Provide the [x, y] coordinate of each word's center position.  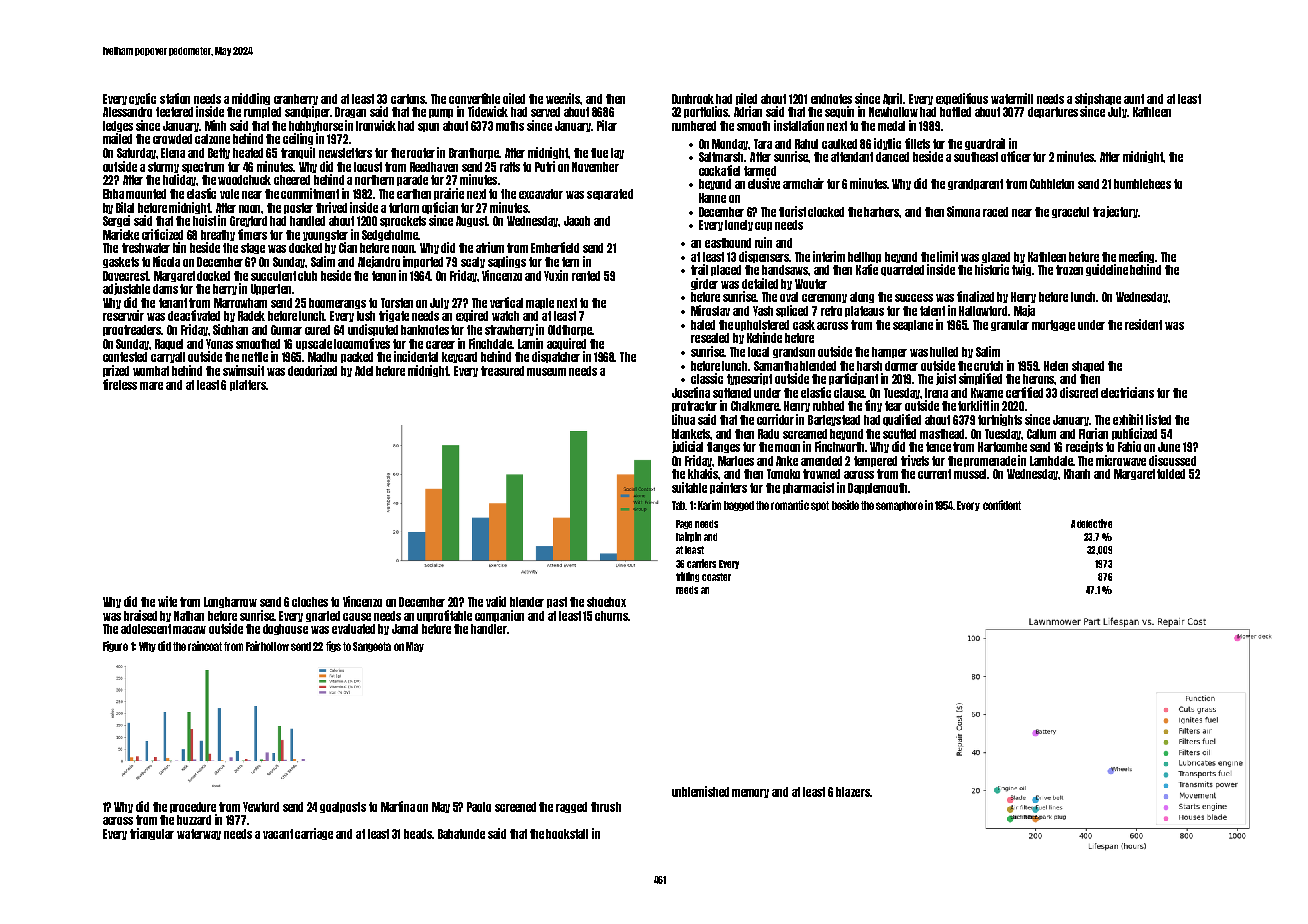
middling [251, 99]
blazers [853, 792]
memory [750, 793]
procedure [193, 807]
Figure [115, 646]
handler [489, 629]
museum [546, 372]
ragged [571, 807]
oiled [514, 98]
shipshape [1098, 99]
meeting [1137, 257]
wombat [151, 371]
